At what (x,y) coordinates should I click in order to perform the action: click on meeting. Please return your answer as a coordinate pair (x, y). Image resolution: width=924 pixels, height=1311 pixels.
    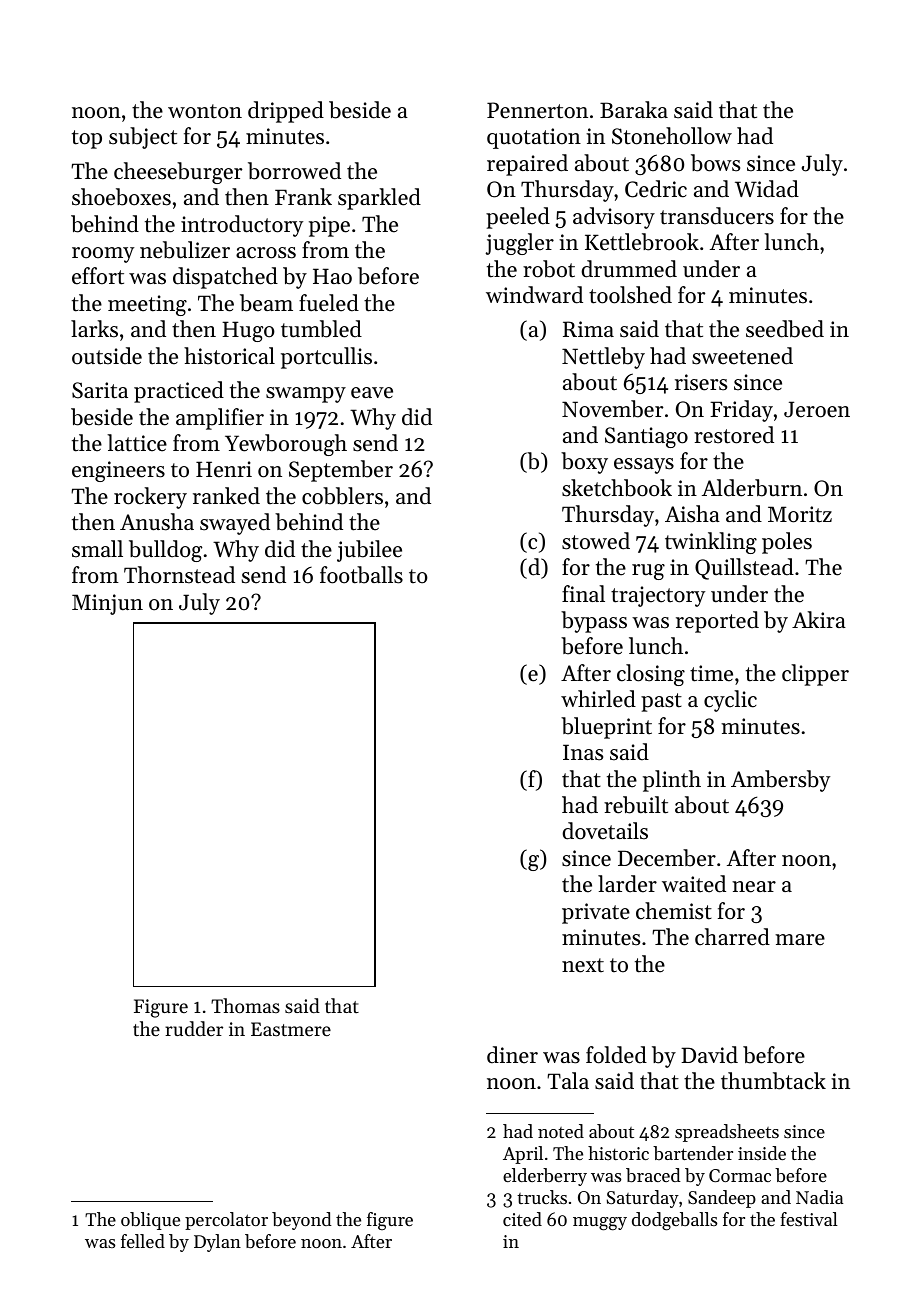
    Looking at the image, I should click on (147, 305).
